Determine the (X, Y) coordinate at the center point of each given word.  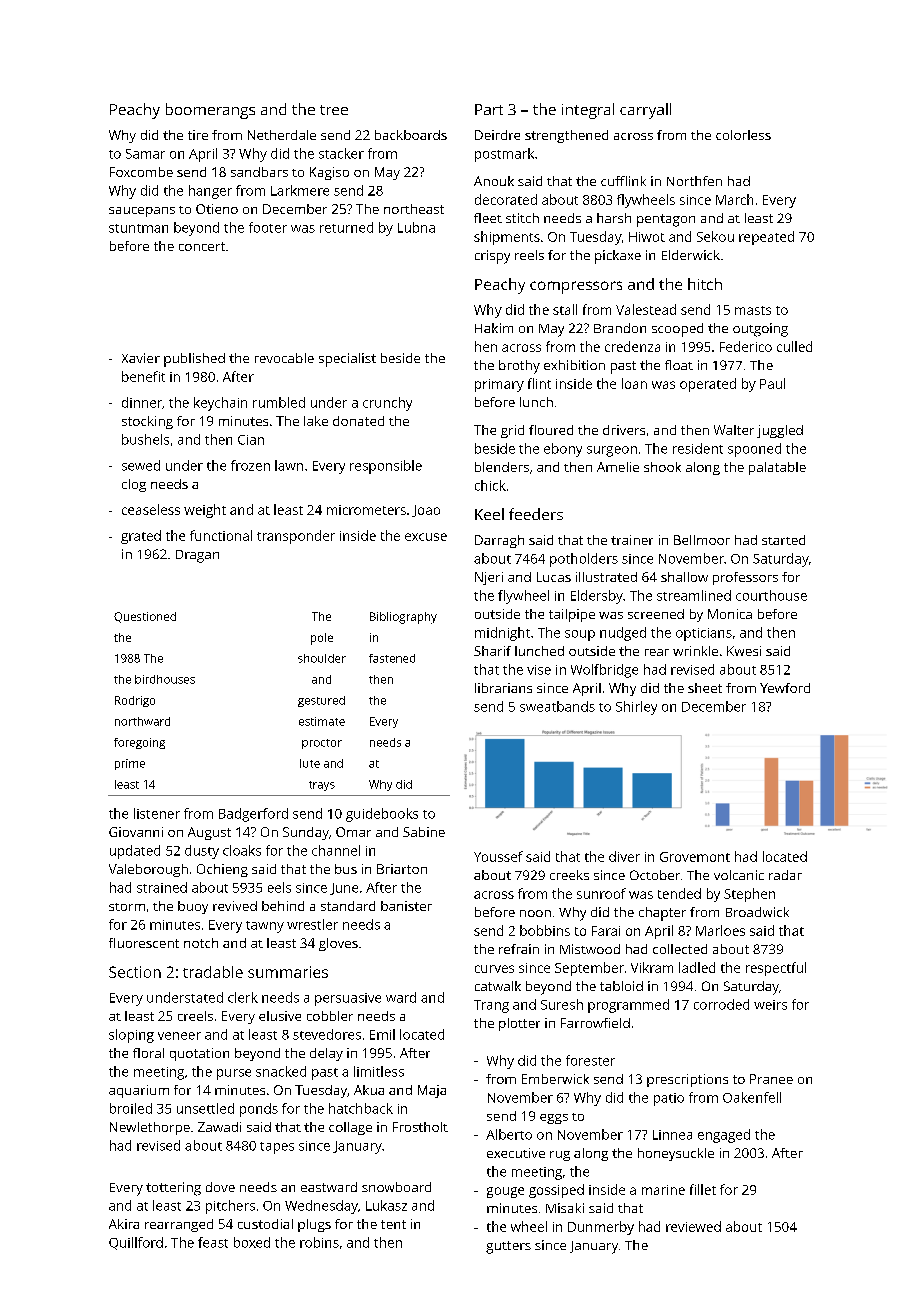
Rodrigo (135, 701)
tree (334, 110)
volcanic (739, 875)
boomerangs (210, 111)
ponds (259, 1110)
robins (319, 1242)
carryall (645, 111)
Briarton (402, 869)
